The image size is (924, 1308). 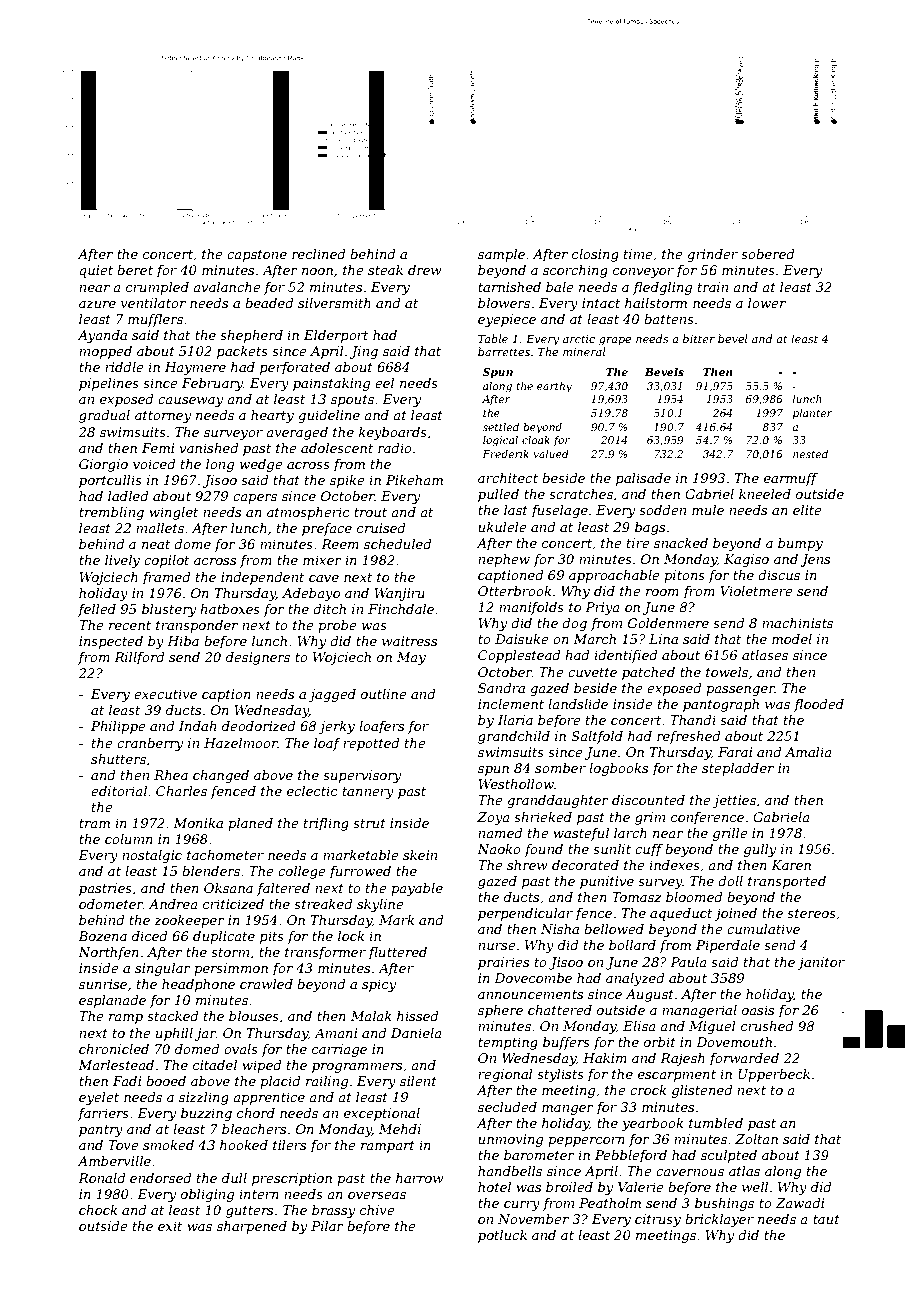 What do you see at coordinates (525, 914) in the screenshot?
I see `perpendicular` at bounding box center [525, 914].
